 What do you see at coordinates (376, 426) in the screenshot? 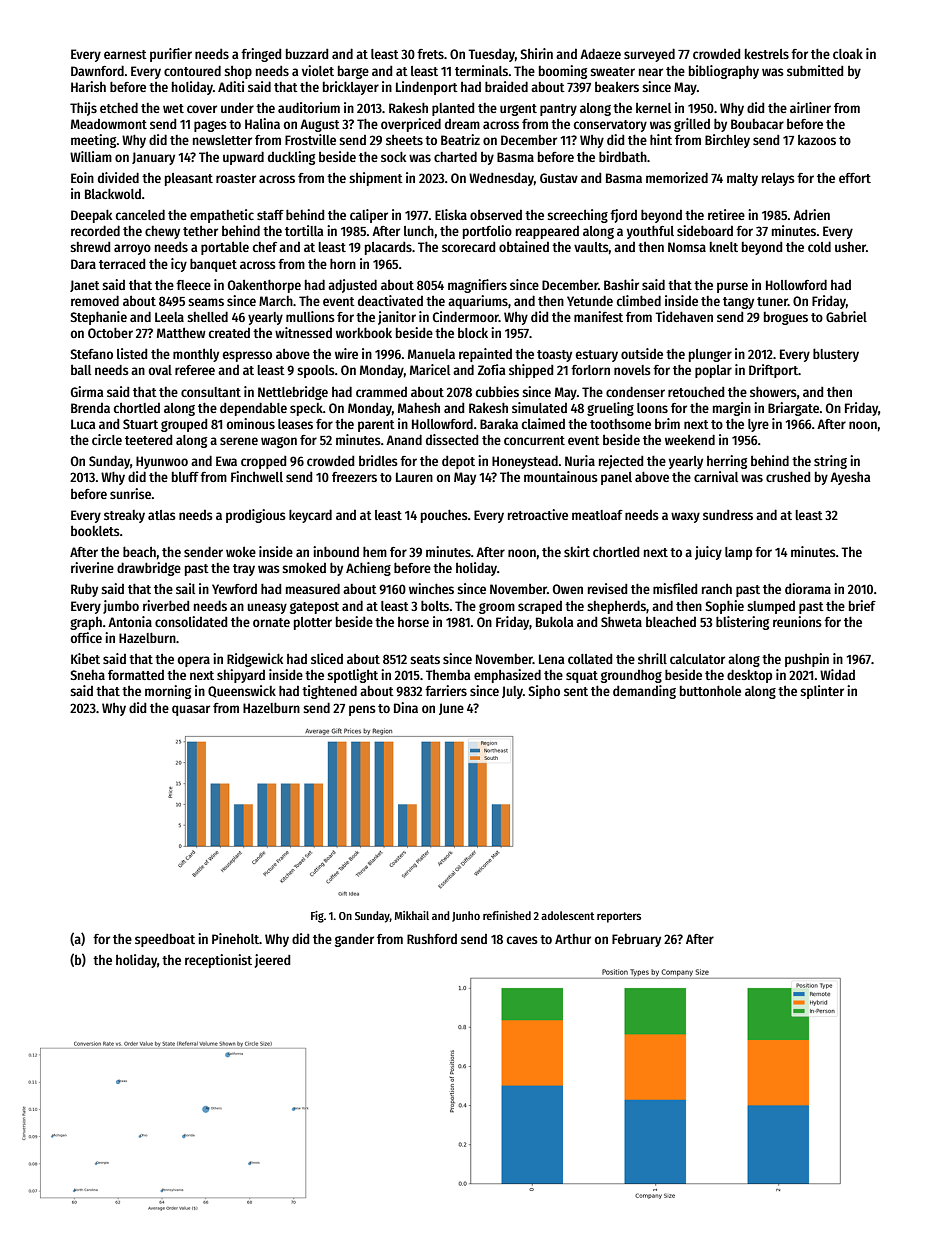
I see `parent` at bounding box center [376, 426].
